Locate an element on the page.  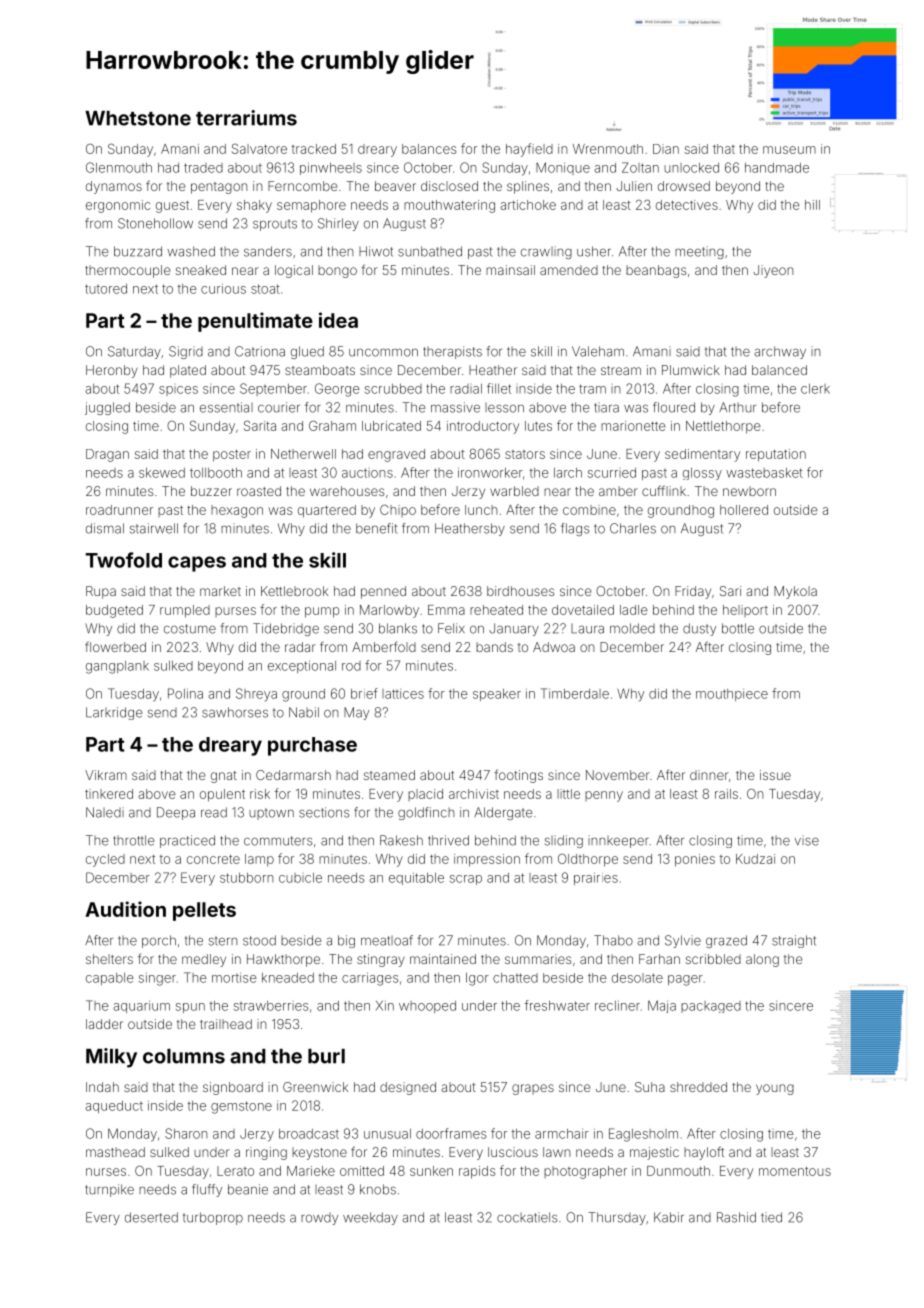
juggled is located at coordinates (107, 408).
